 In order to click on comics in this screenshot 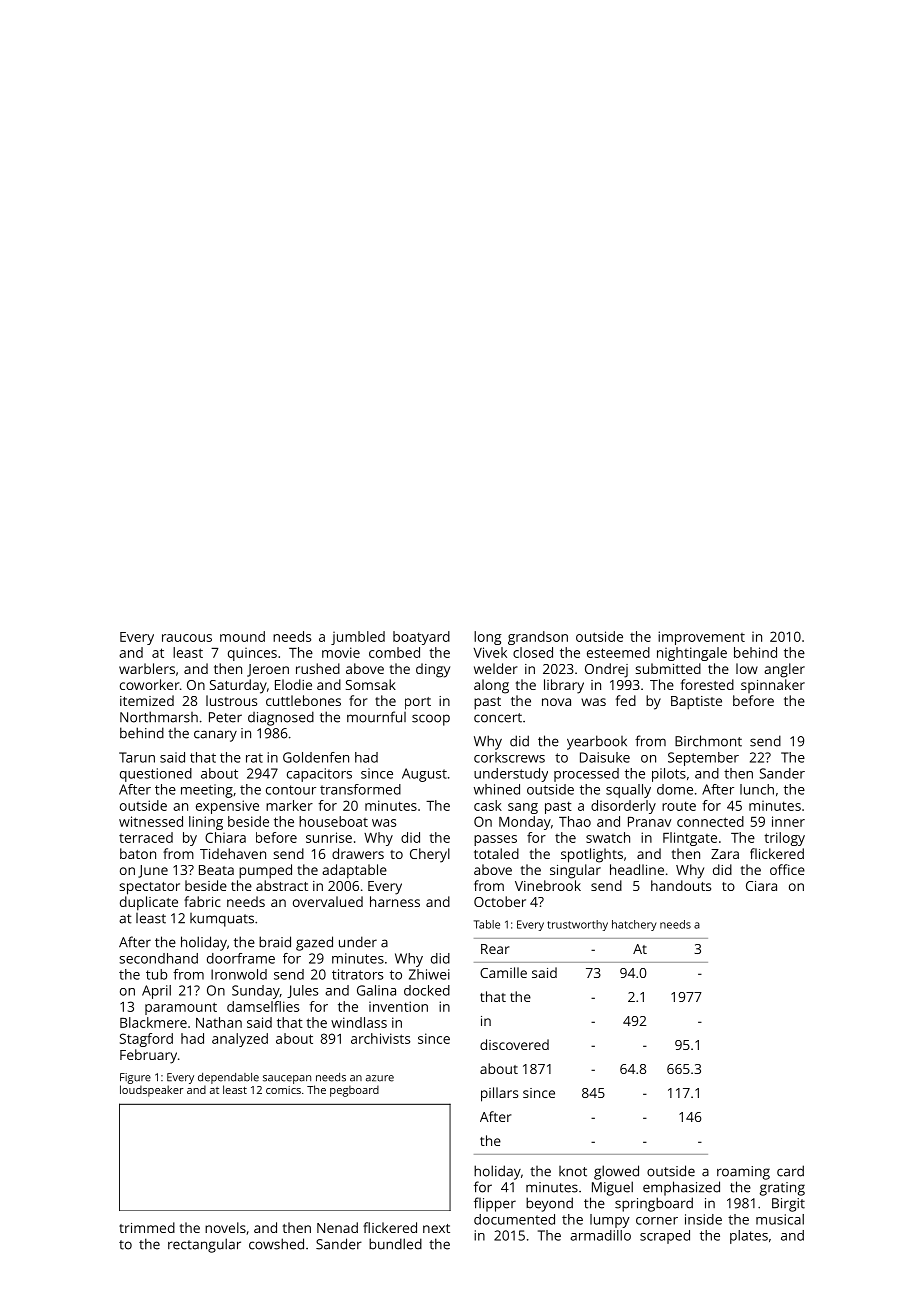, I will do `click(283, 1090)`.
